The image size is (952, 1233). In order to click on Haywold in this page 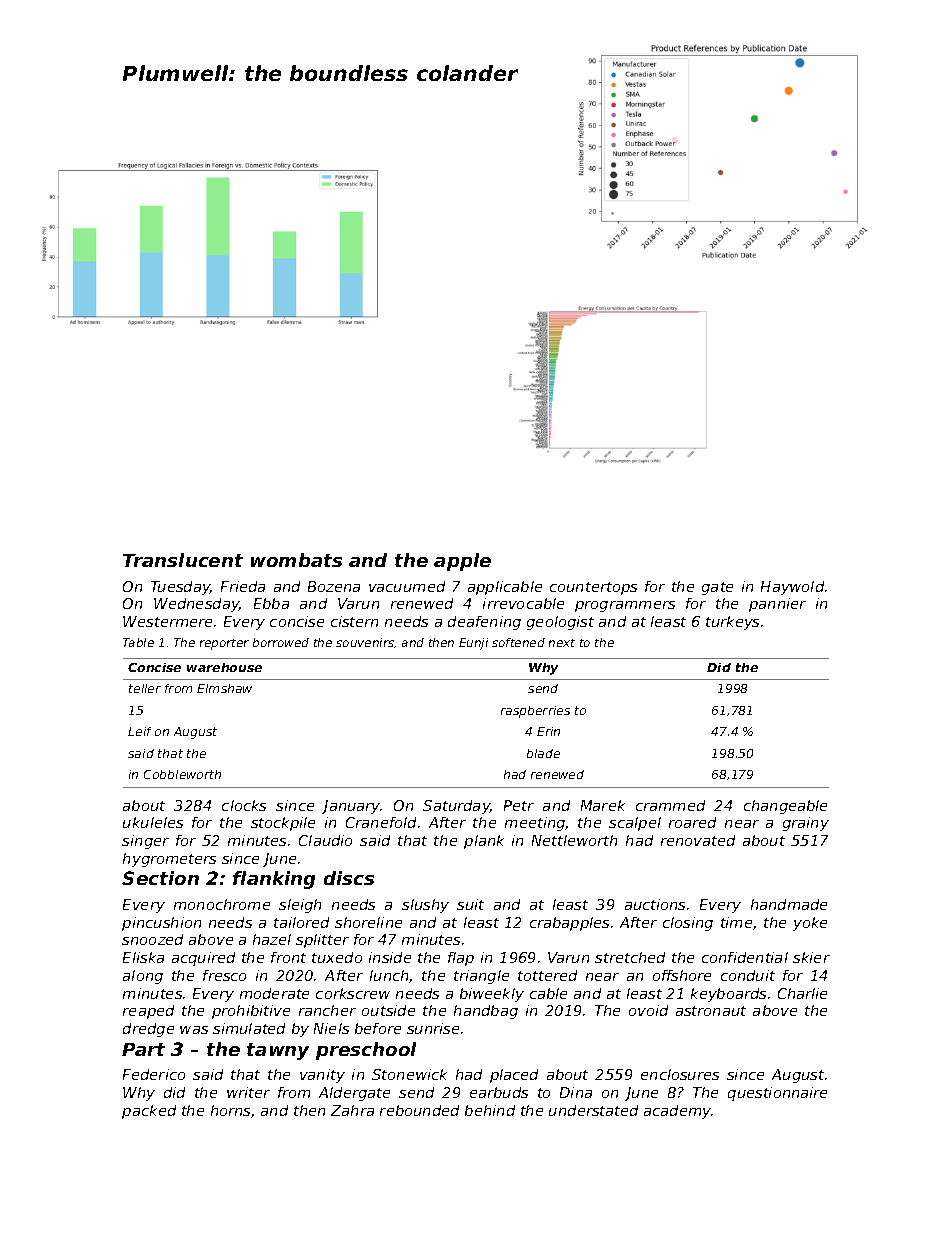, I will do `click(792, 588)`.
